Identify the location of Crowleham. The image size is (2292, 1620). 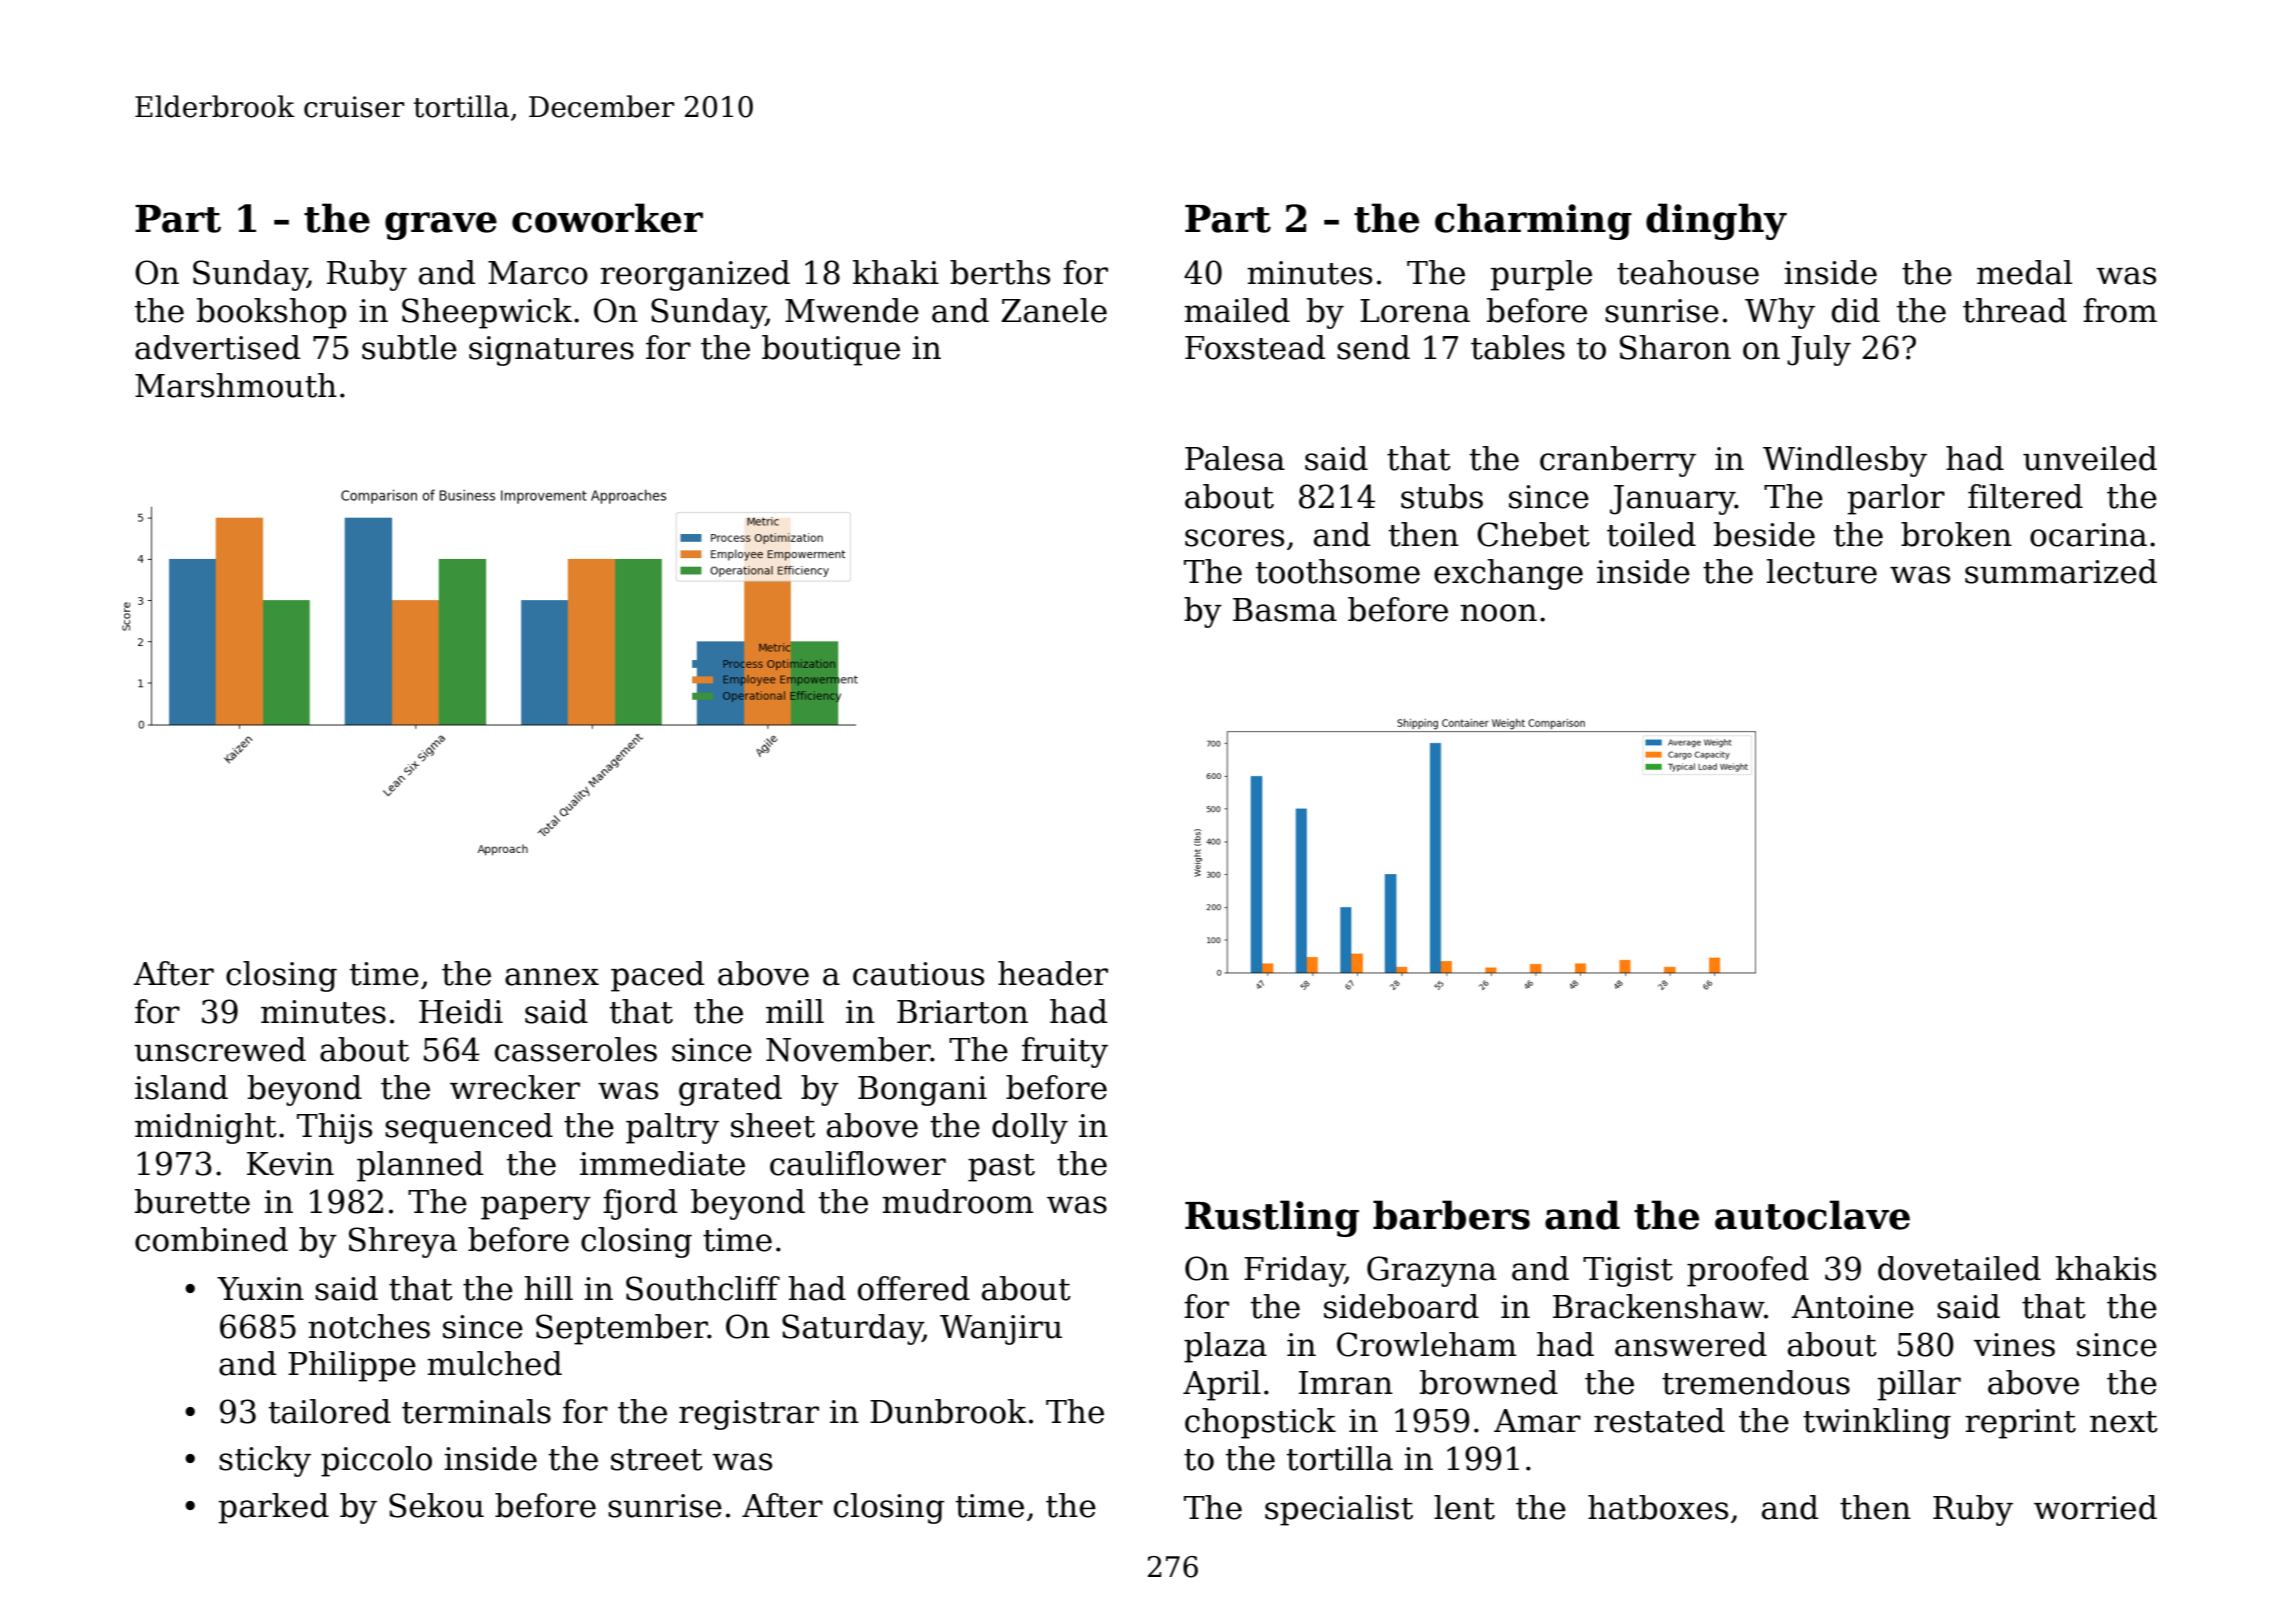
(1427, 1344).
